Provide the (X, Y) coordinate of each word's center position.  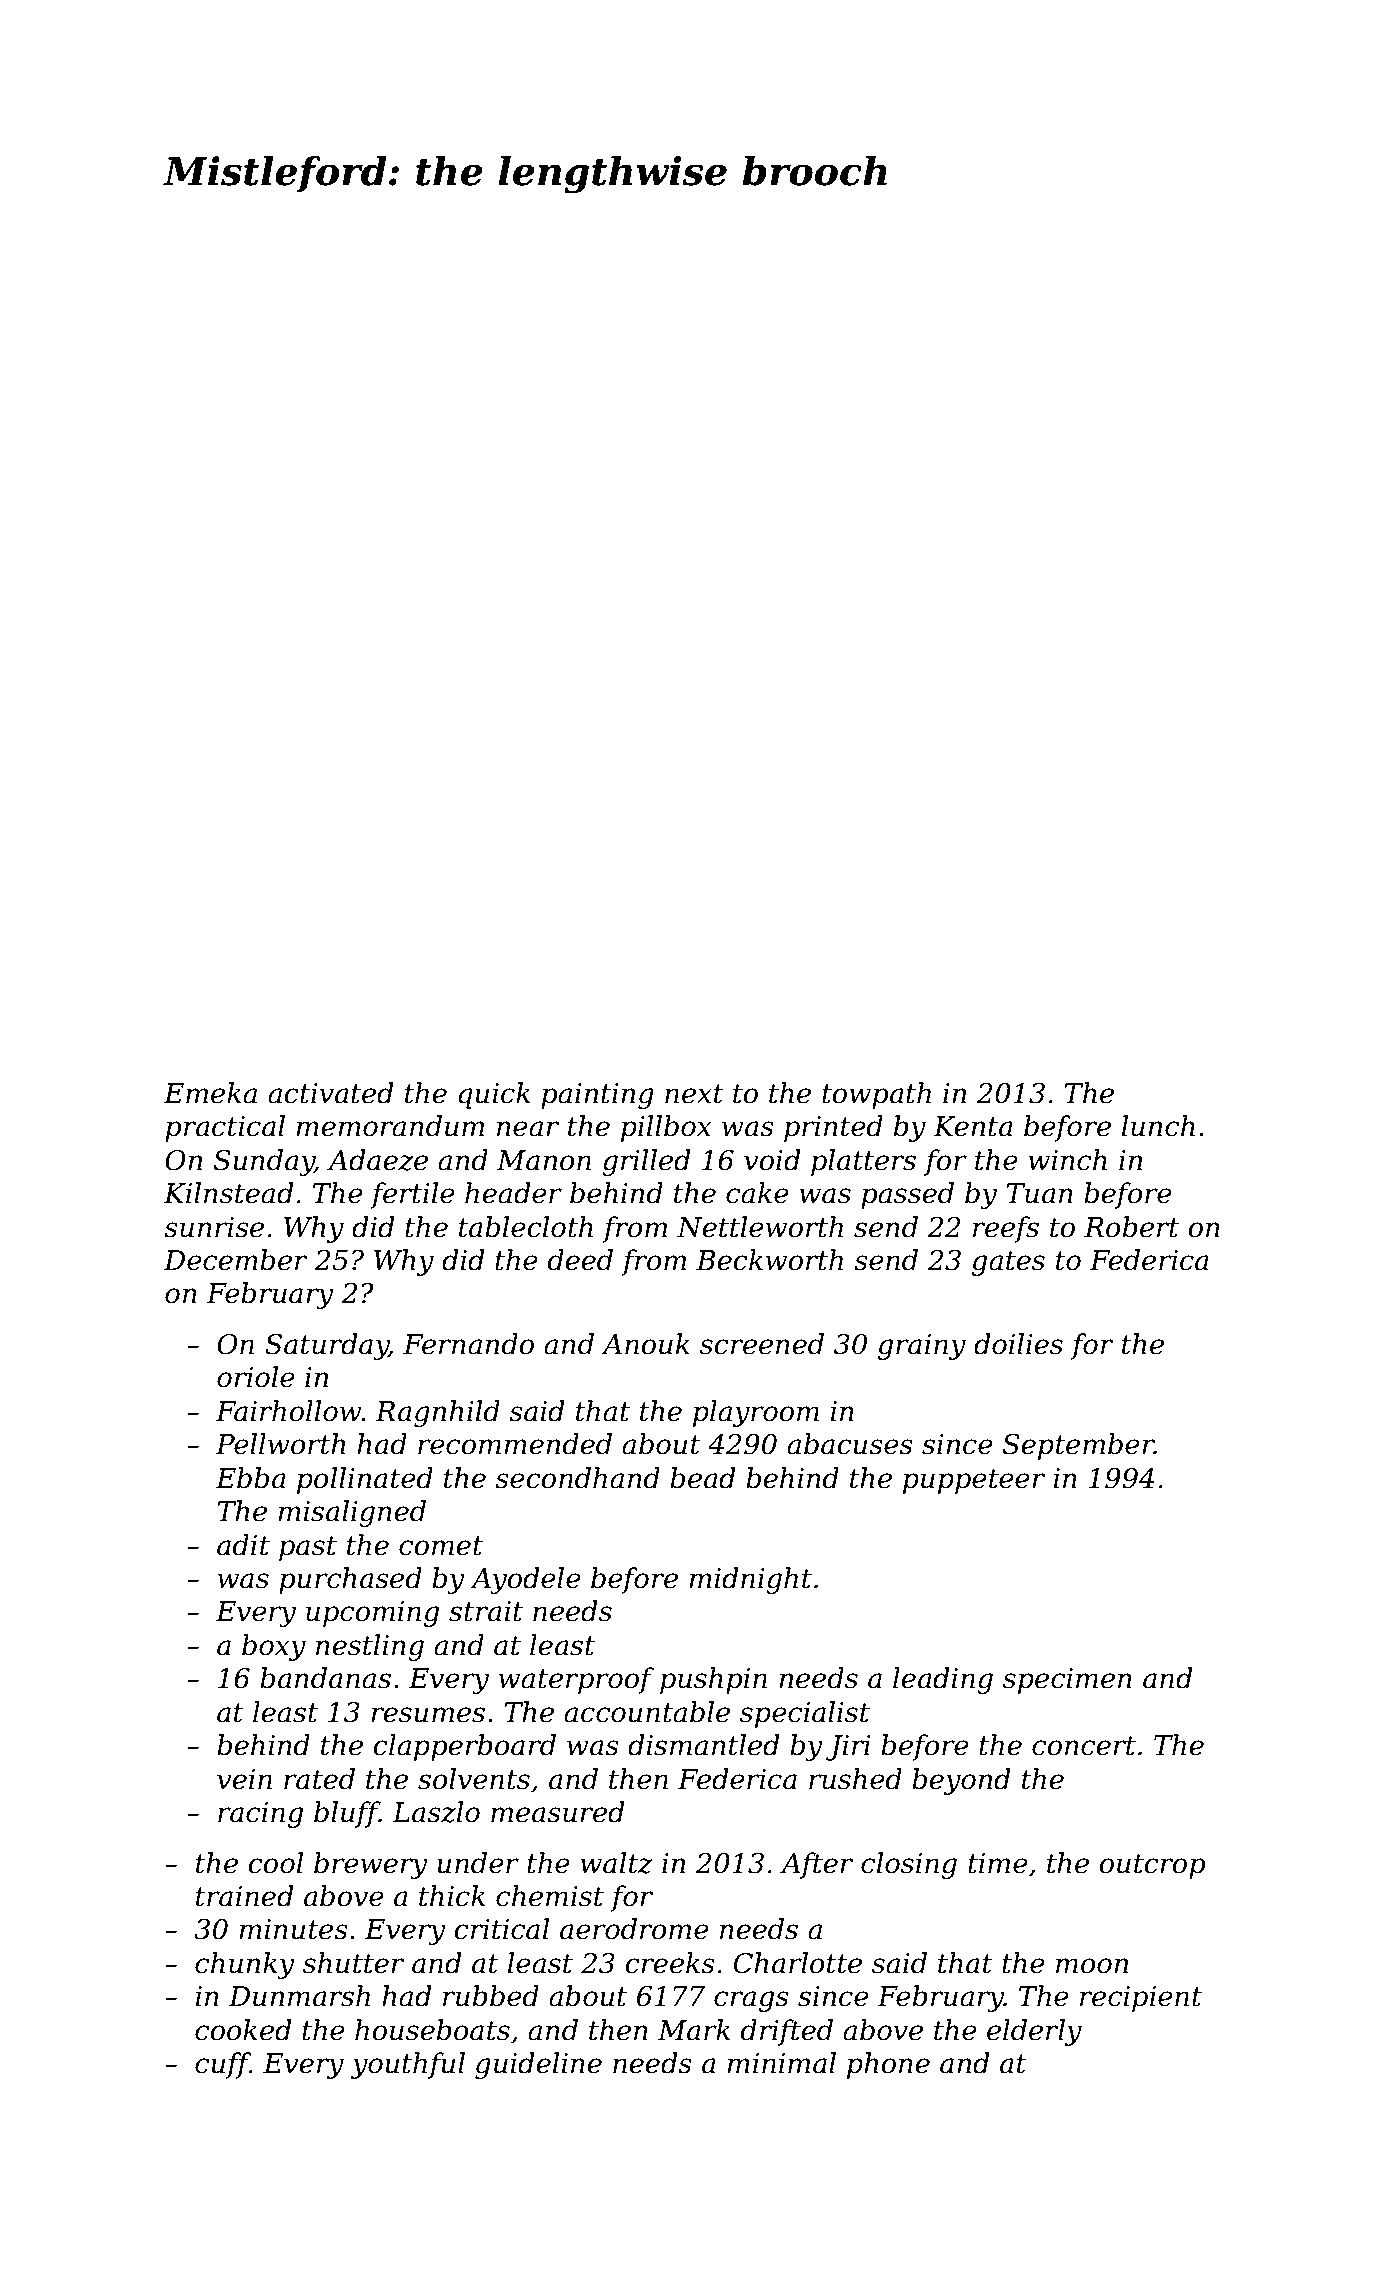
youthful (408, 2065)
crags (751, 2001)
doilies (1018, 1344)
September (1078, 1446)
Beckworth (769, 1260)
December (236, 1260)
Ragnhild (437, 1413)
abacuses (850, 1444)
